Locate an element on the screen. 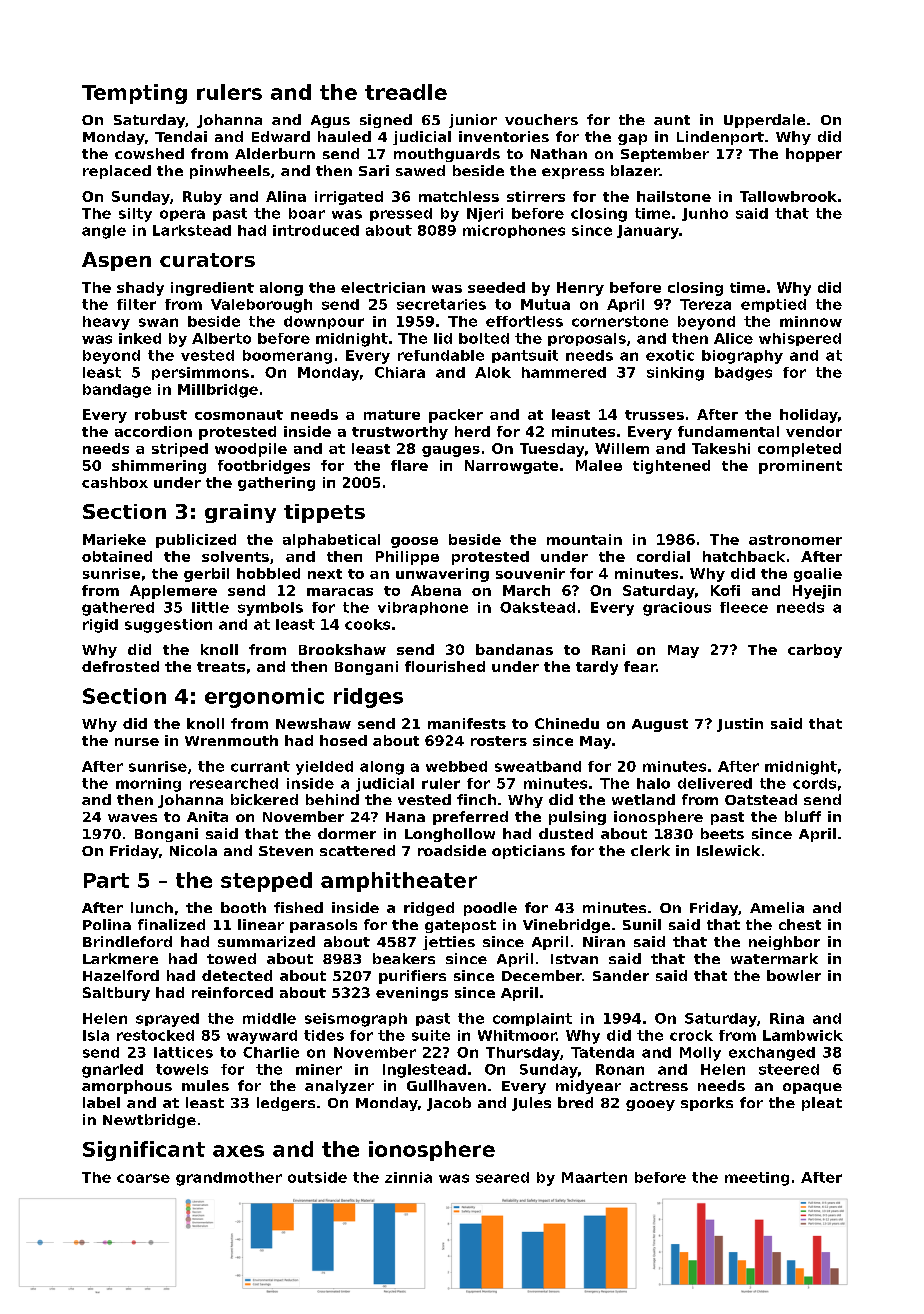  vibraphone is located at coordinates (423, 608).
